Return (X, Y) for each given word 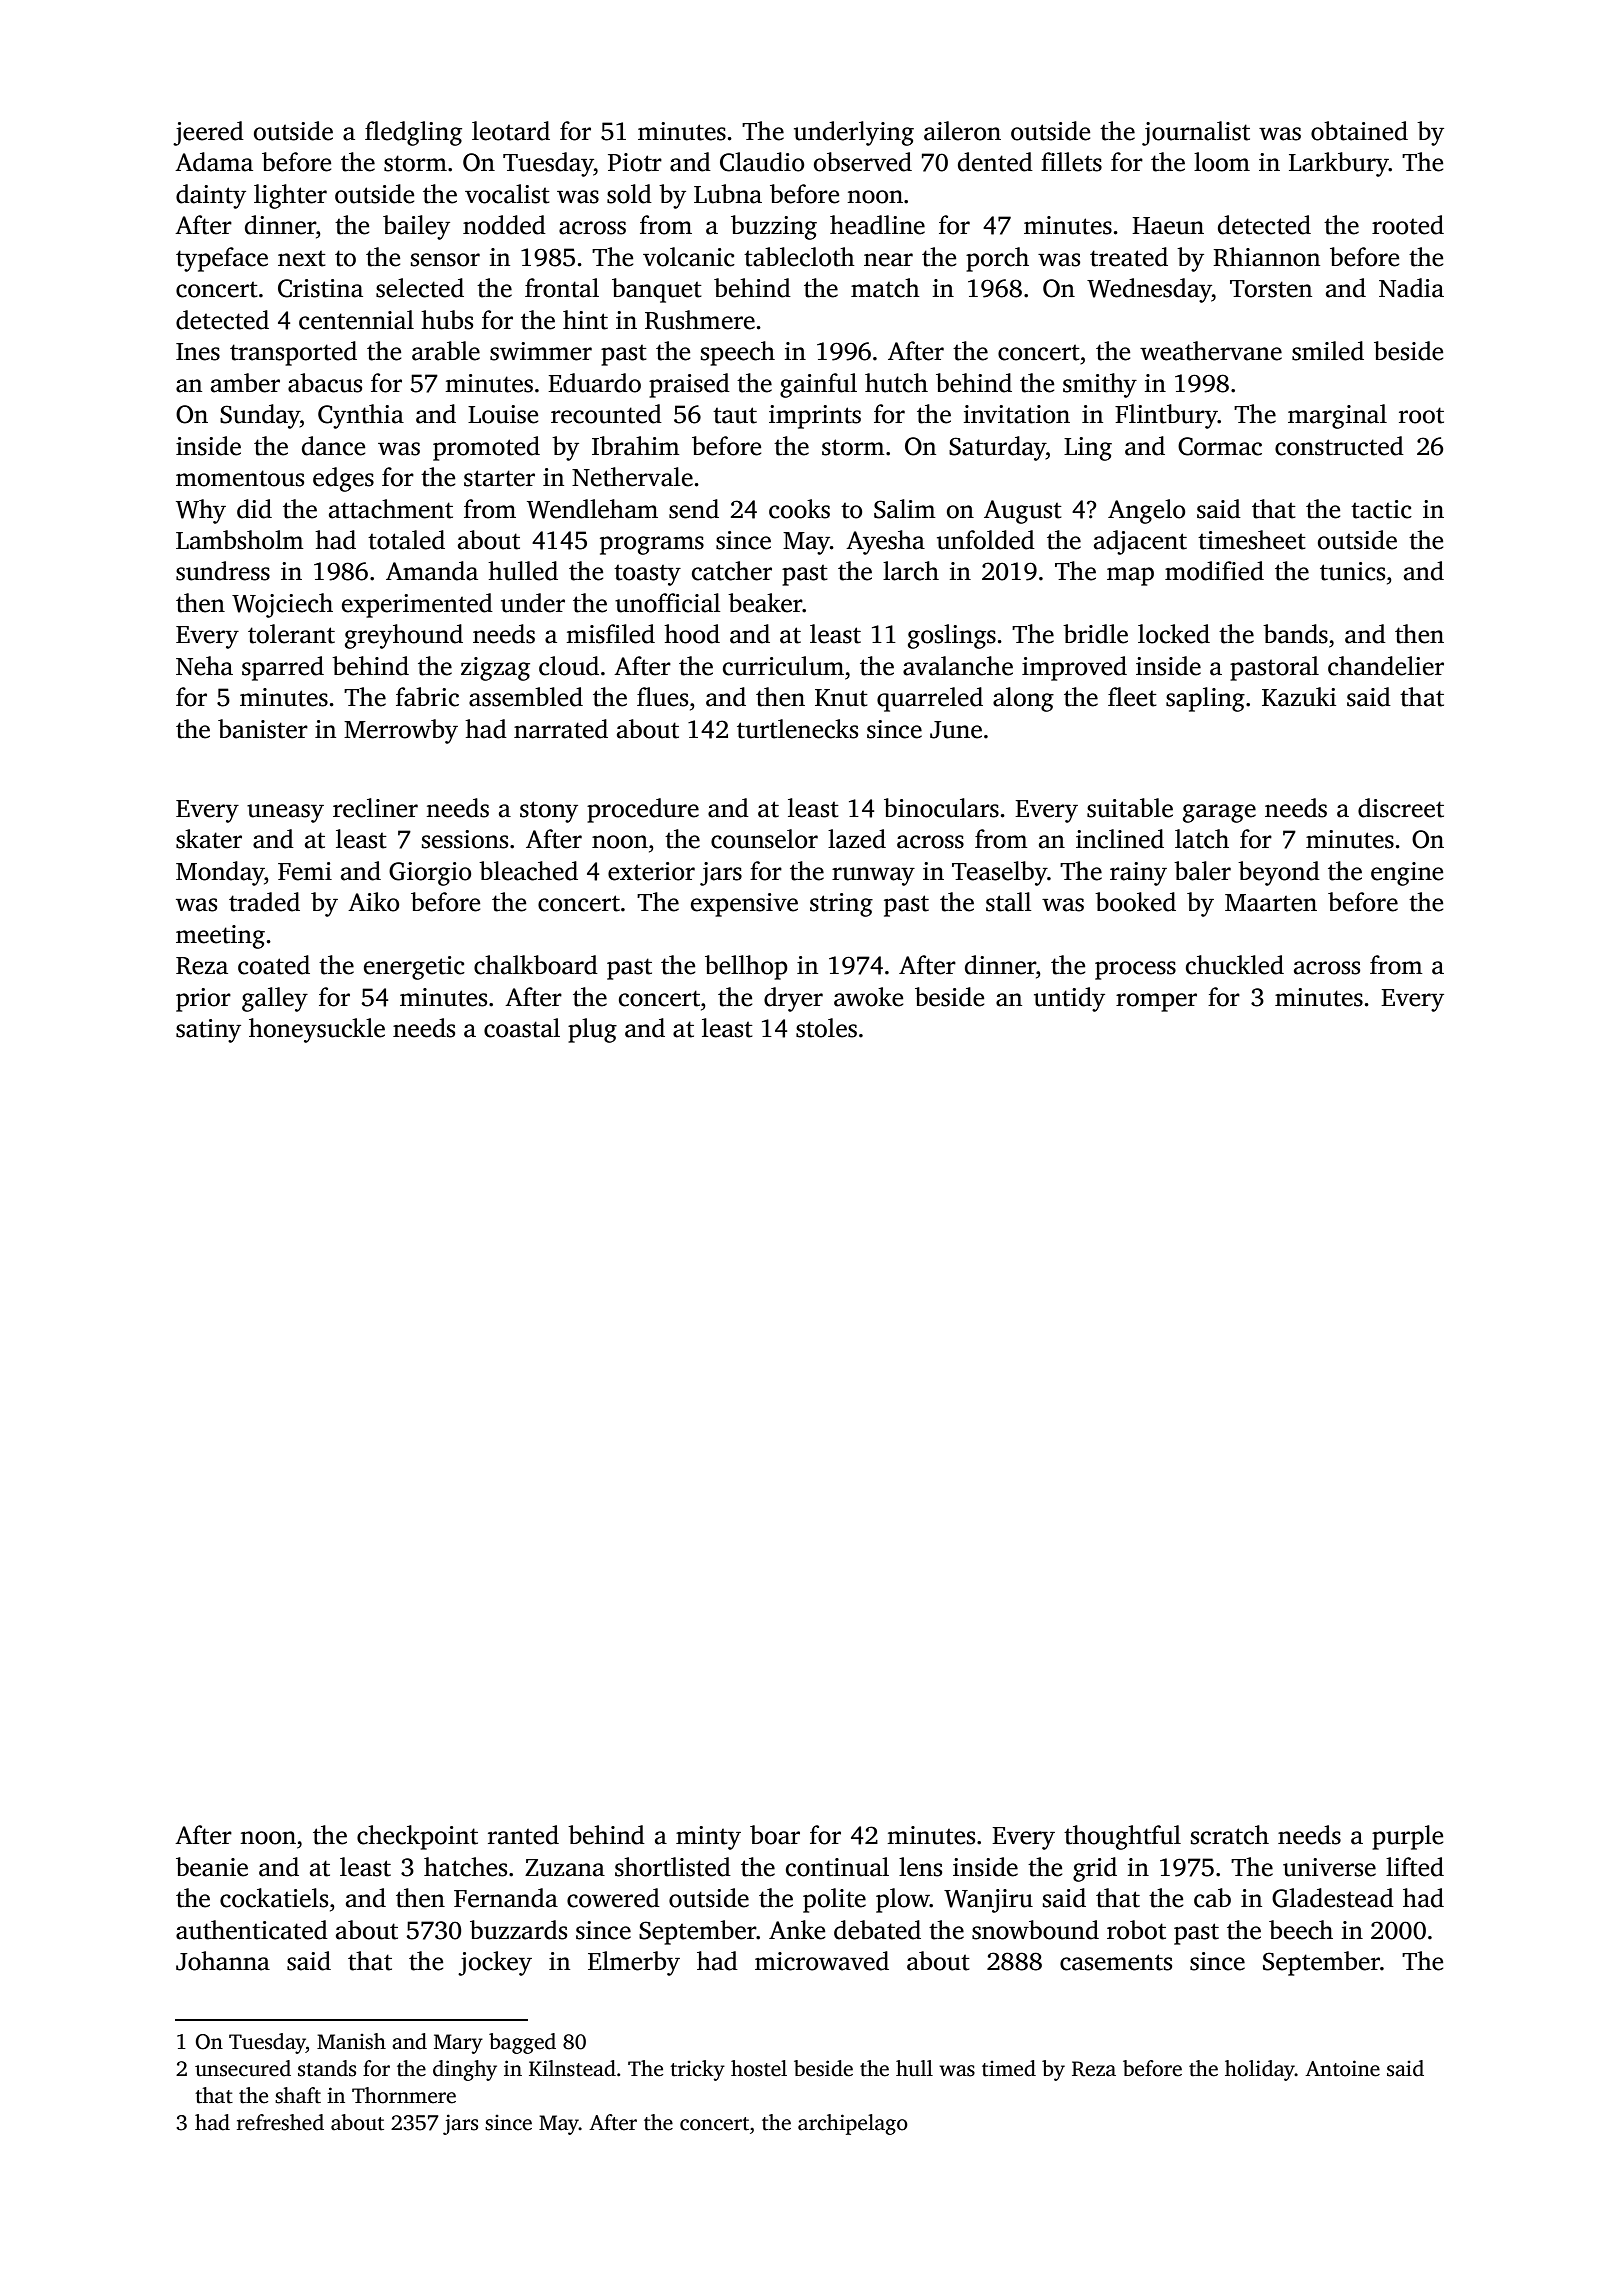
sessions (465, 839)
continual (837, 1867)
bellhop (746, 967)
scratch (1230, 1835)
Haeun (1168, 226)
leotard (511, 131)
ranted (523, 1835)
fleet (1132, 697)
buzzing (774, 227)
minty (708, 1838)
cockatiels (274, 1898)
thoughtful (1122, 1837)
